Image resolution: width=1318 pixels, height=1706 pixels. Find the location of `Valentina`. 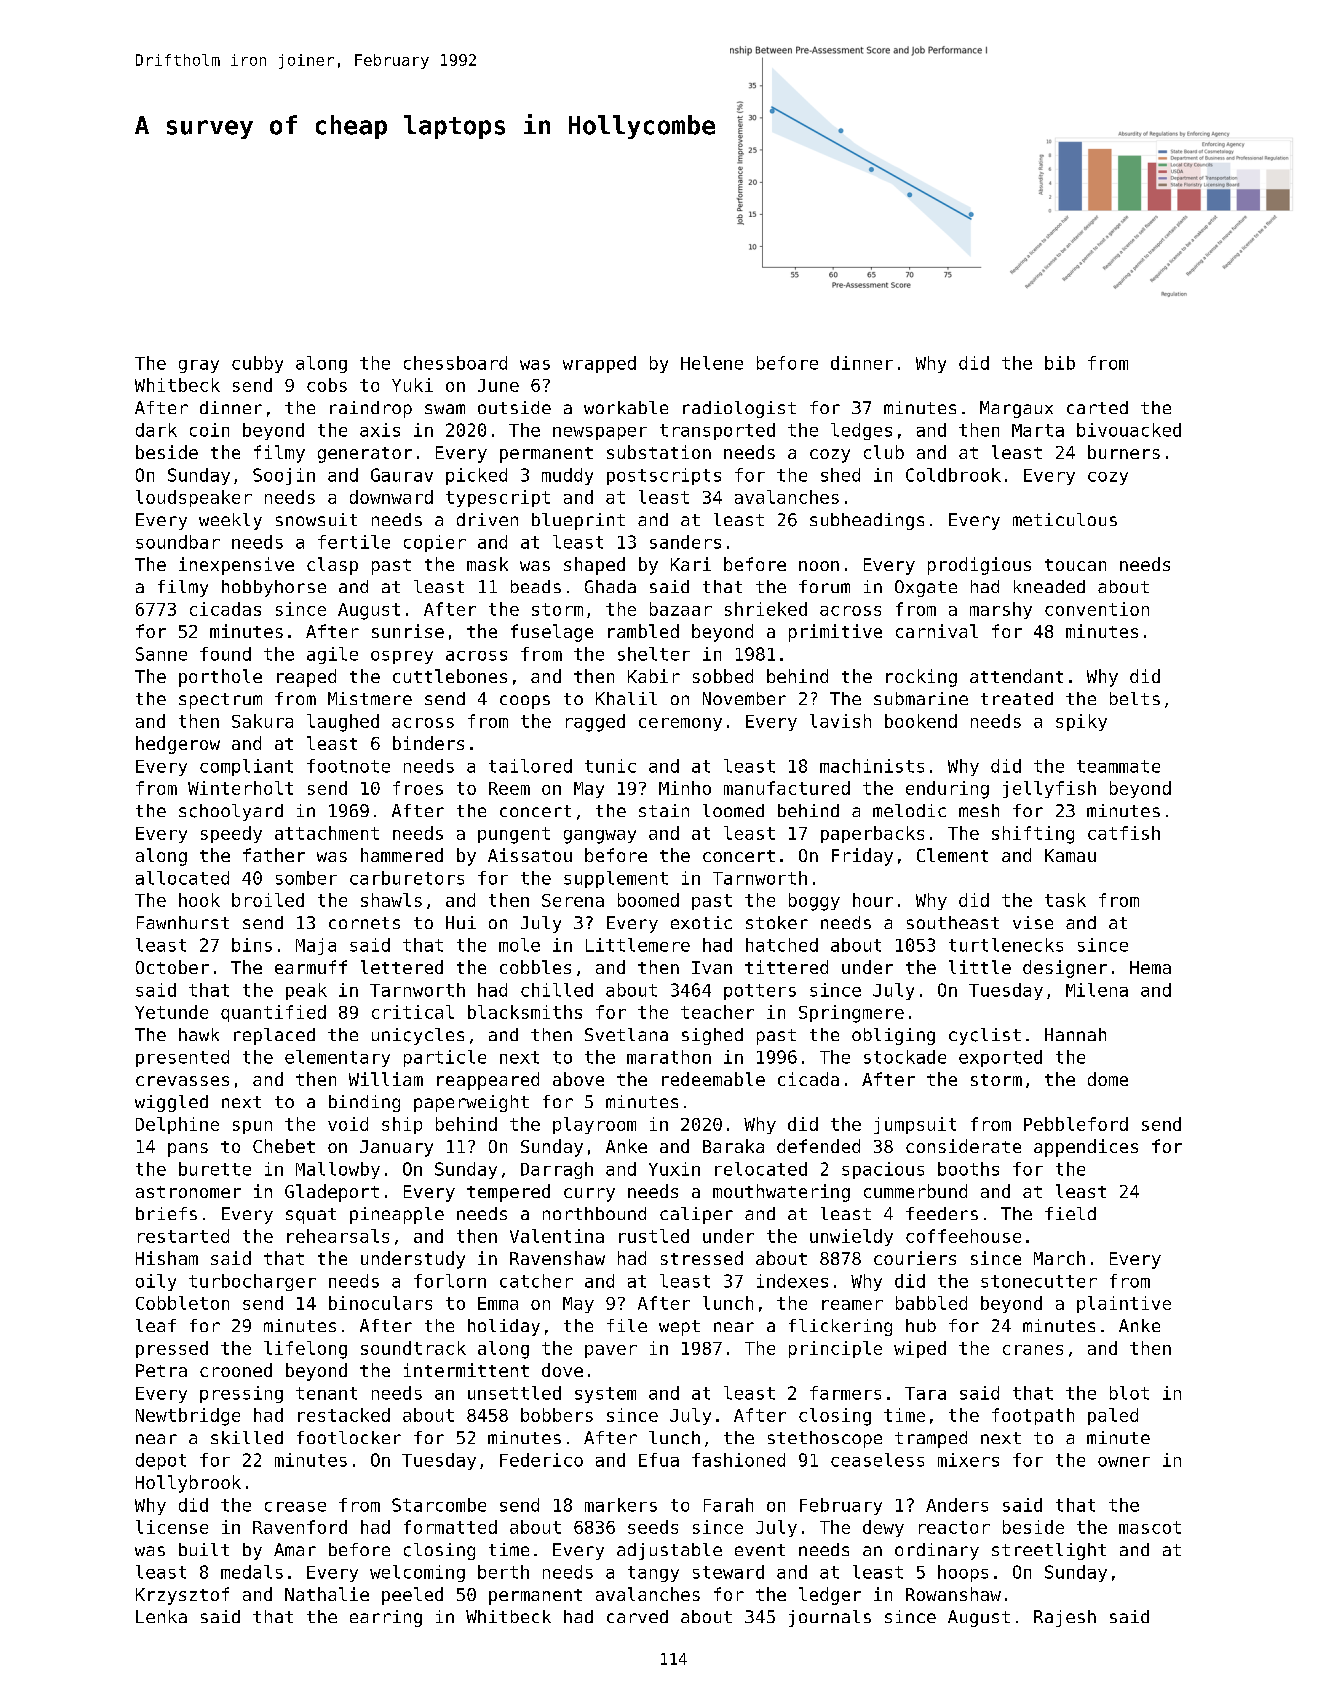

Valentina is located at coordinates (557, 1236).
